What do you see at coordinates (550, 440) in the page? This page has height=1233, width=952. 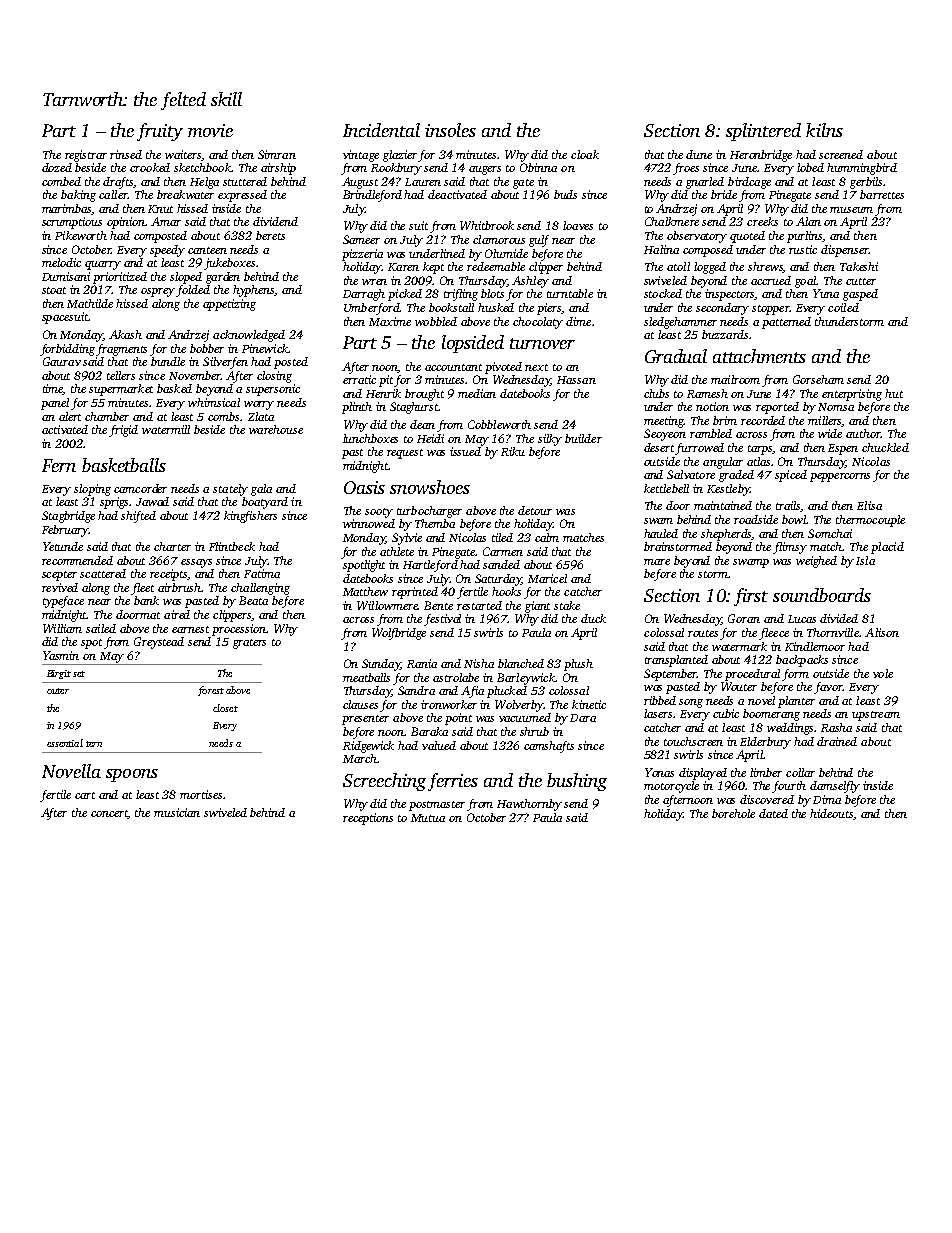 I see `silky` at bounding box center [550, 440].
